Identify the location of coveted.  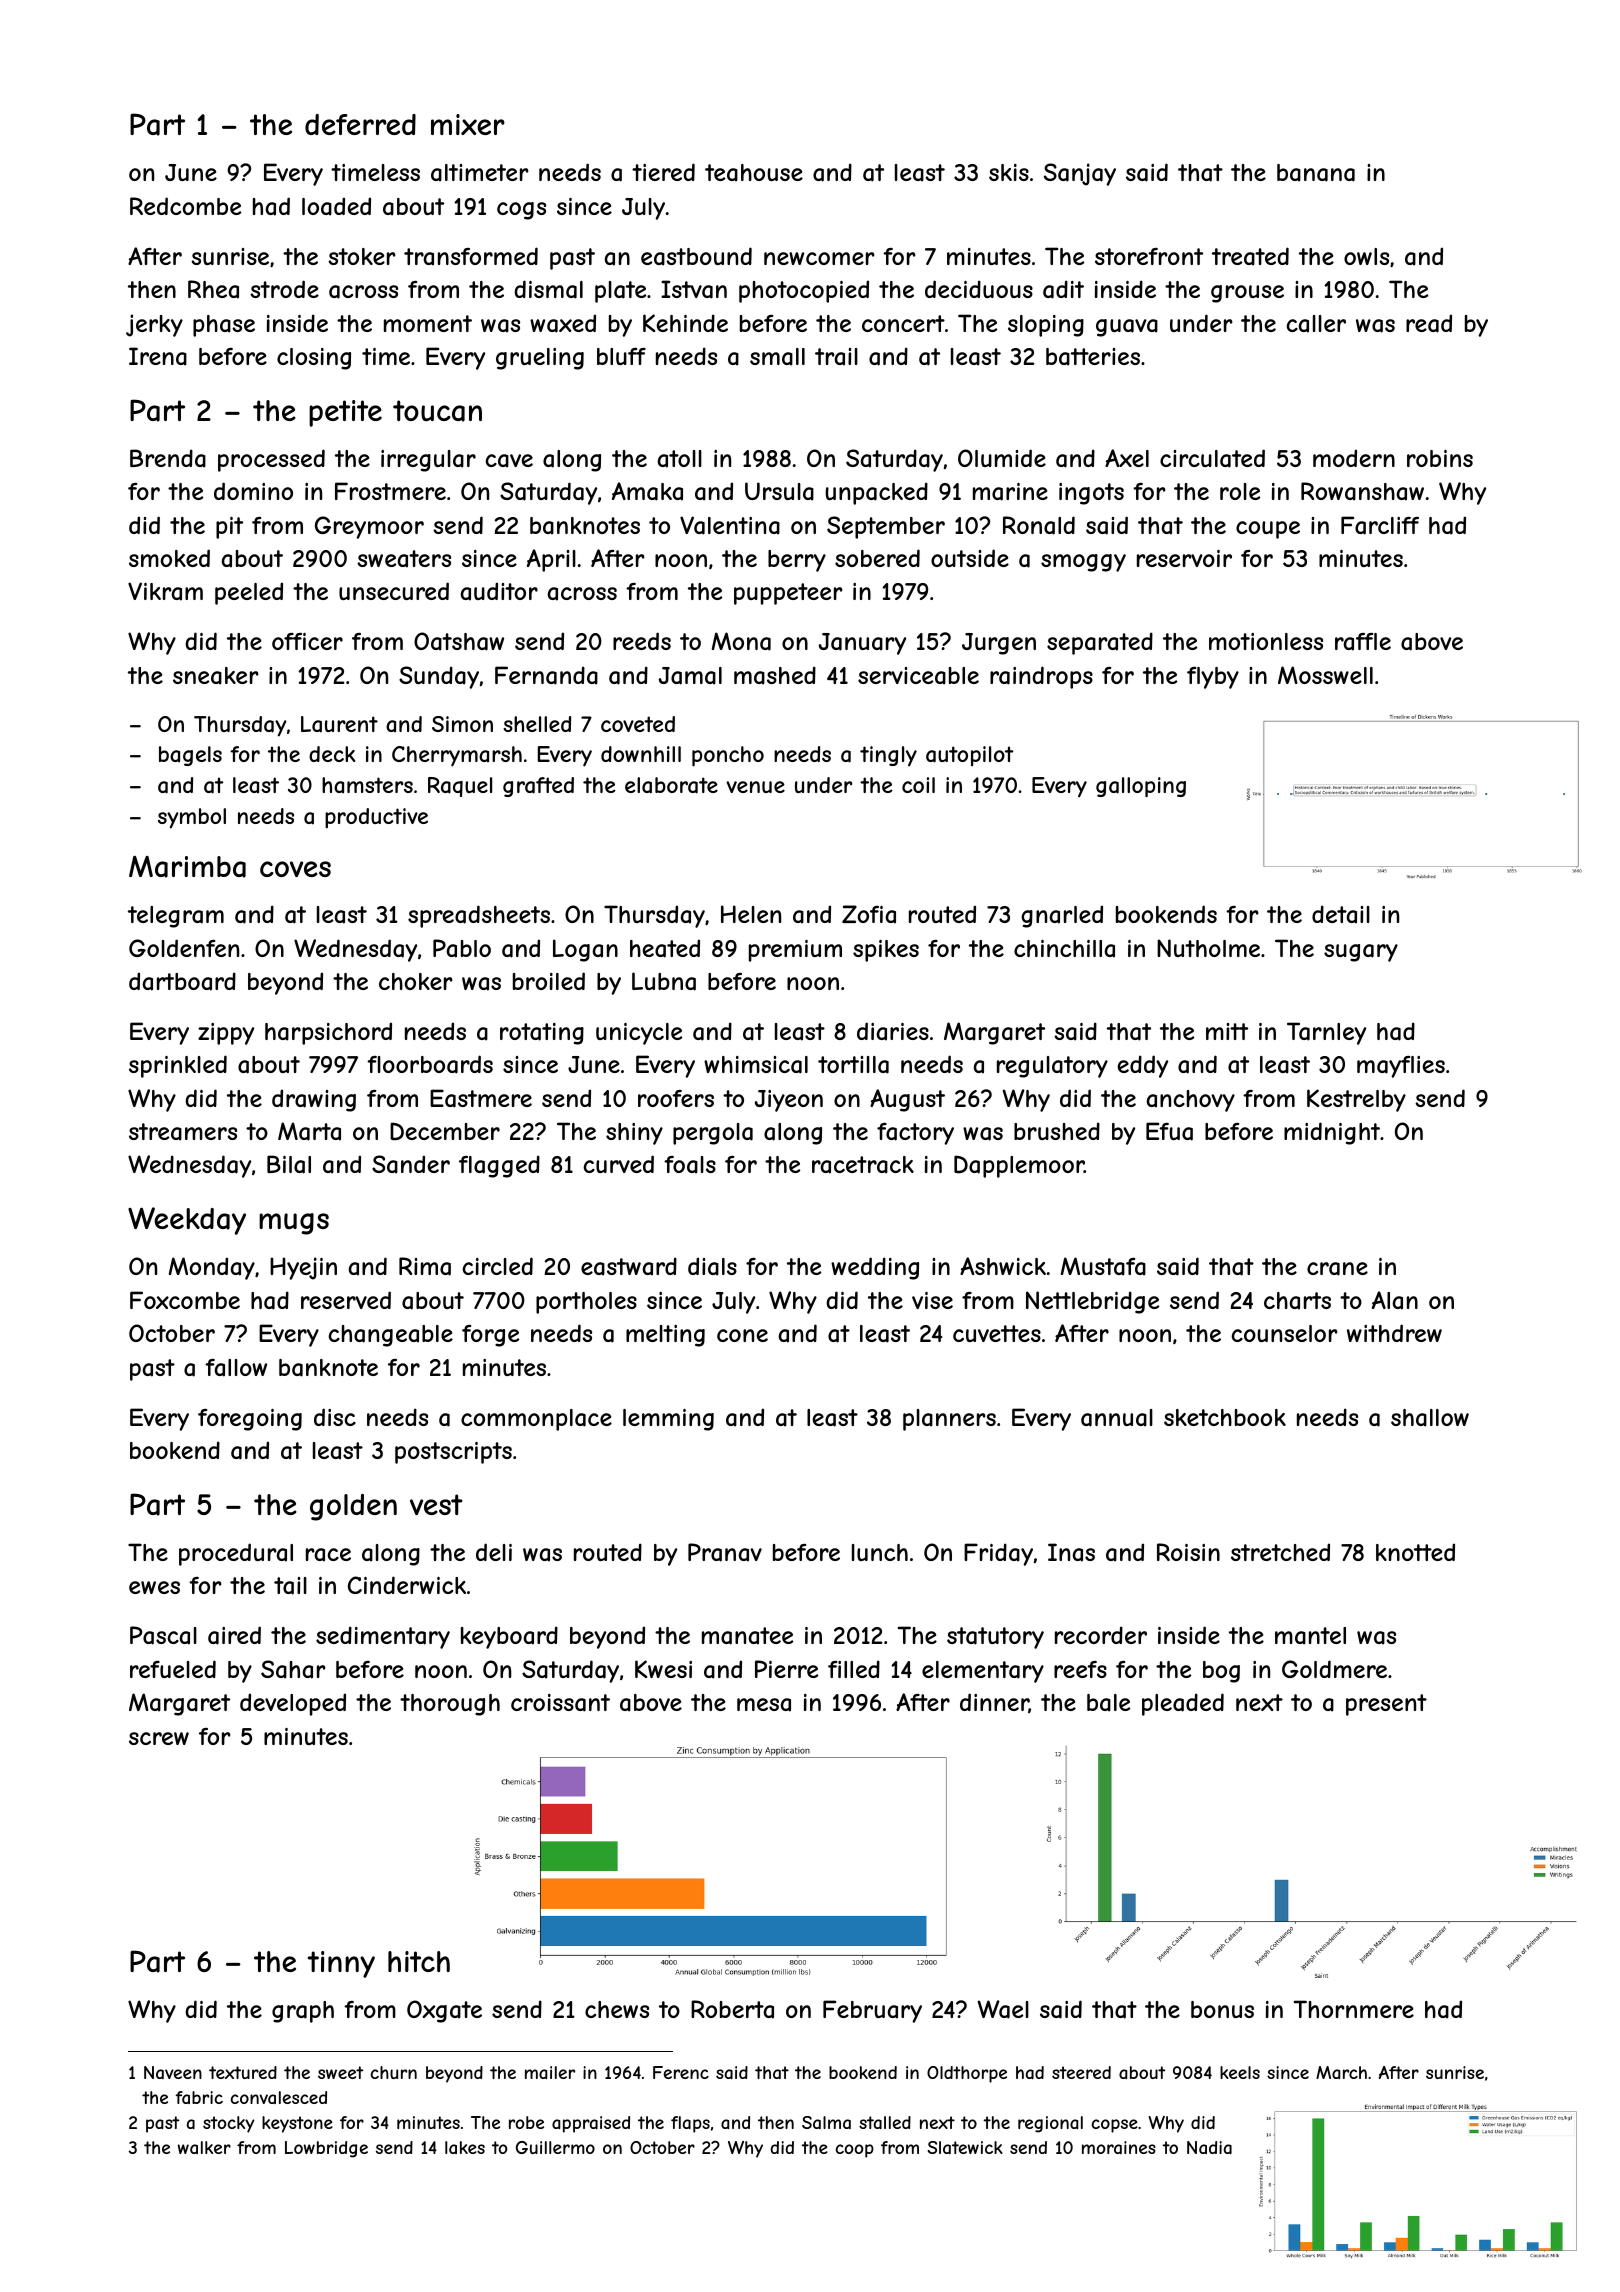
(638, 724).
